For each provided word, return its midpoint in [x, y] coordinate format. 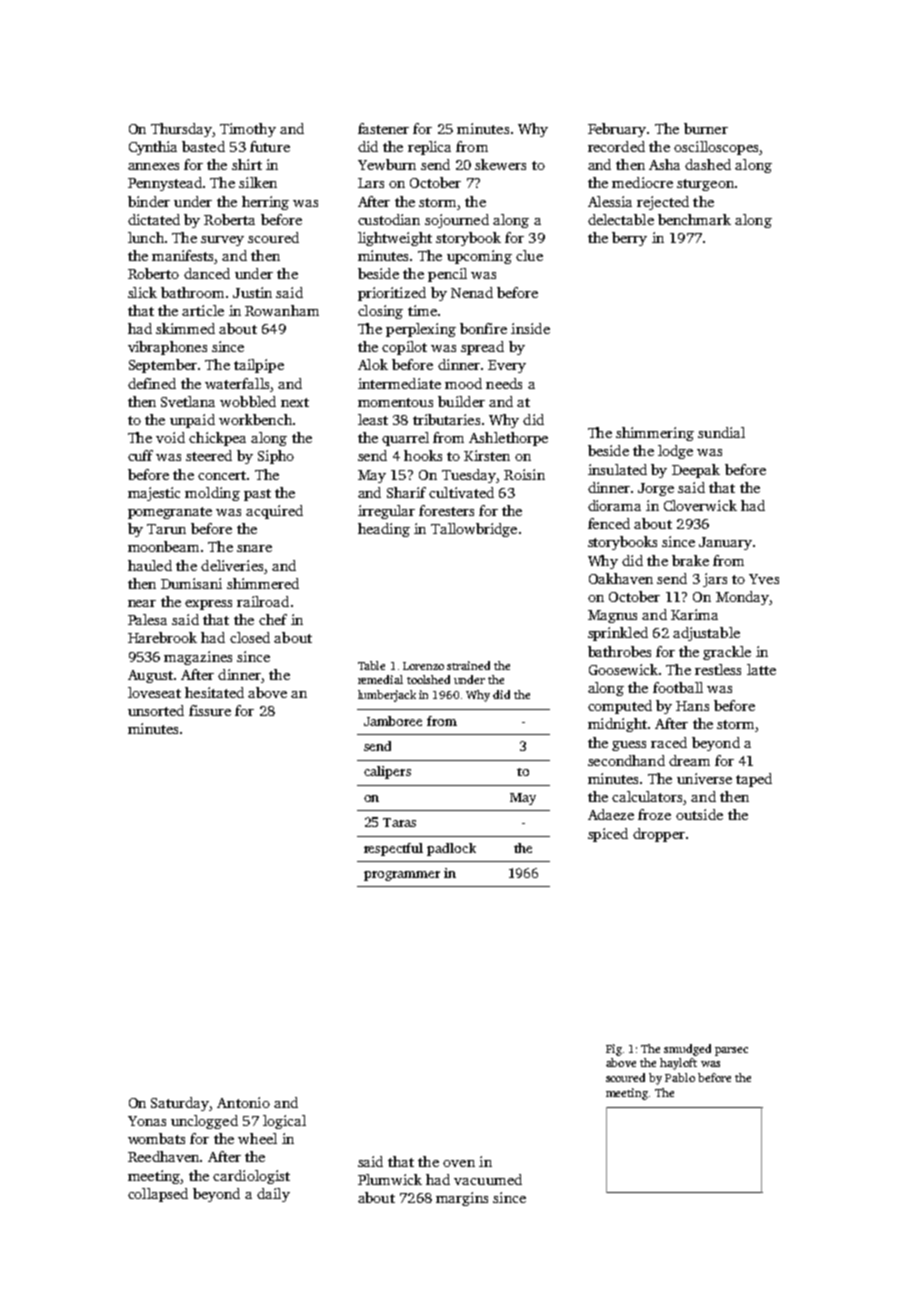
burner [706, 128]
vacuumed [488, 1179]
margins [462, 1199]
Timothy [248, 130]
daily [273, 1195]
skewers [500, 164]
